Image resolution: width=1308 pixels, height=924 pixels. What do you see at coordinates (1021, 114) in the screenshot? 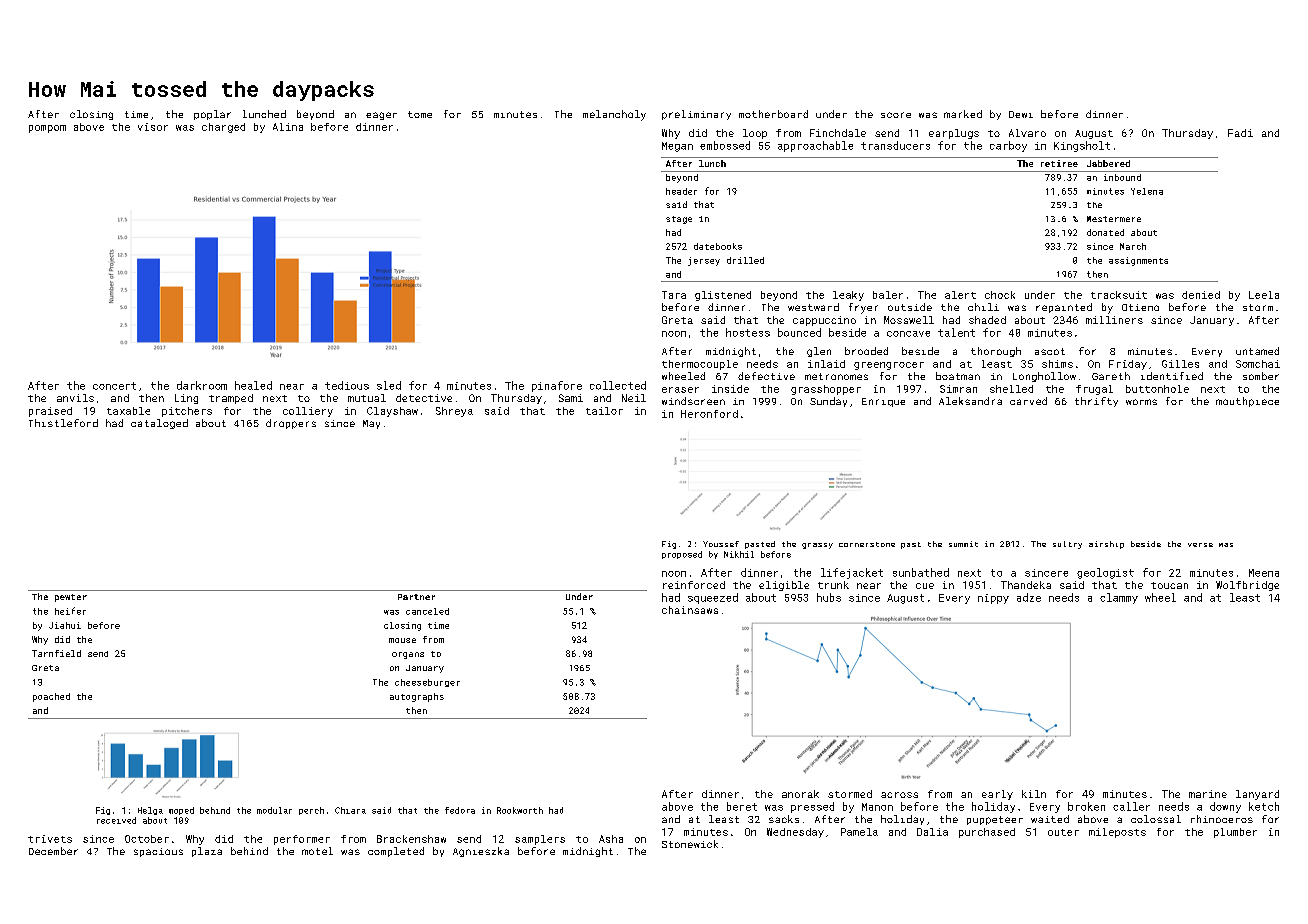
I see `Dewi` at bounding box center [1021, 114].
